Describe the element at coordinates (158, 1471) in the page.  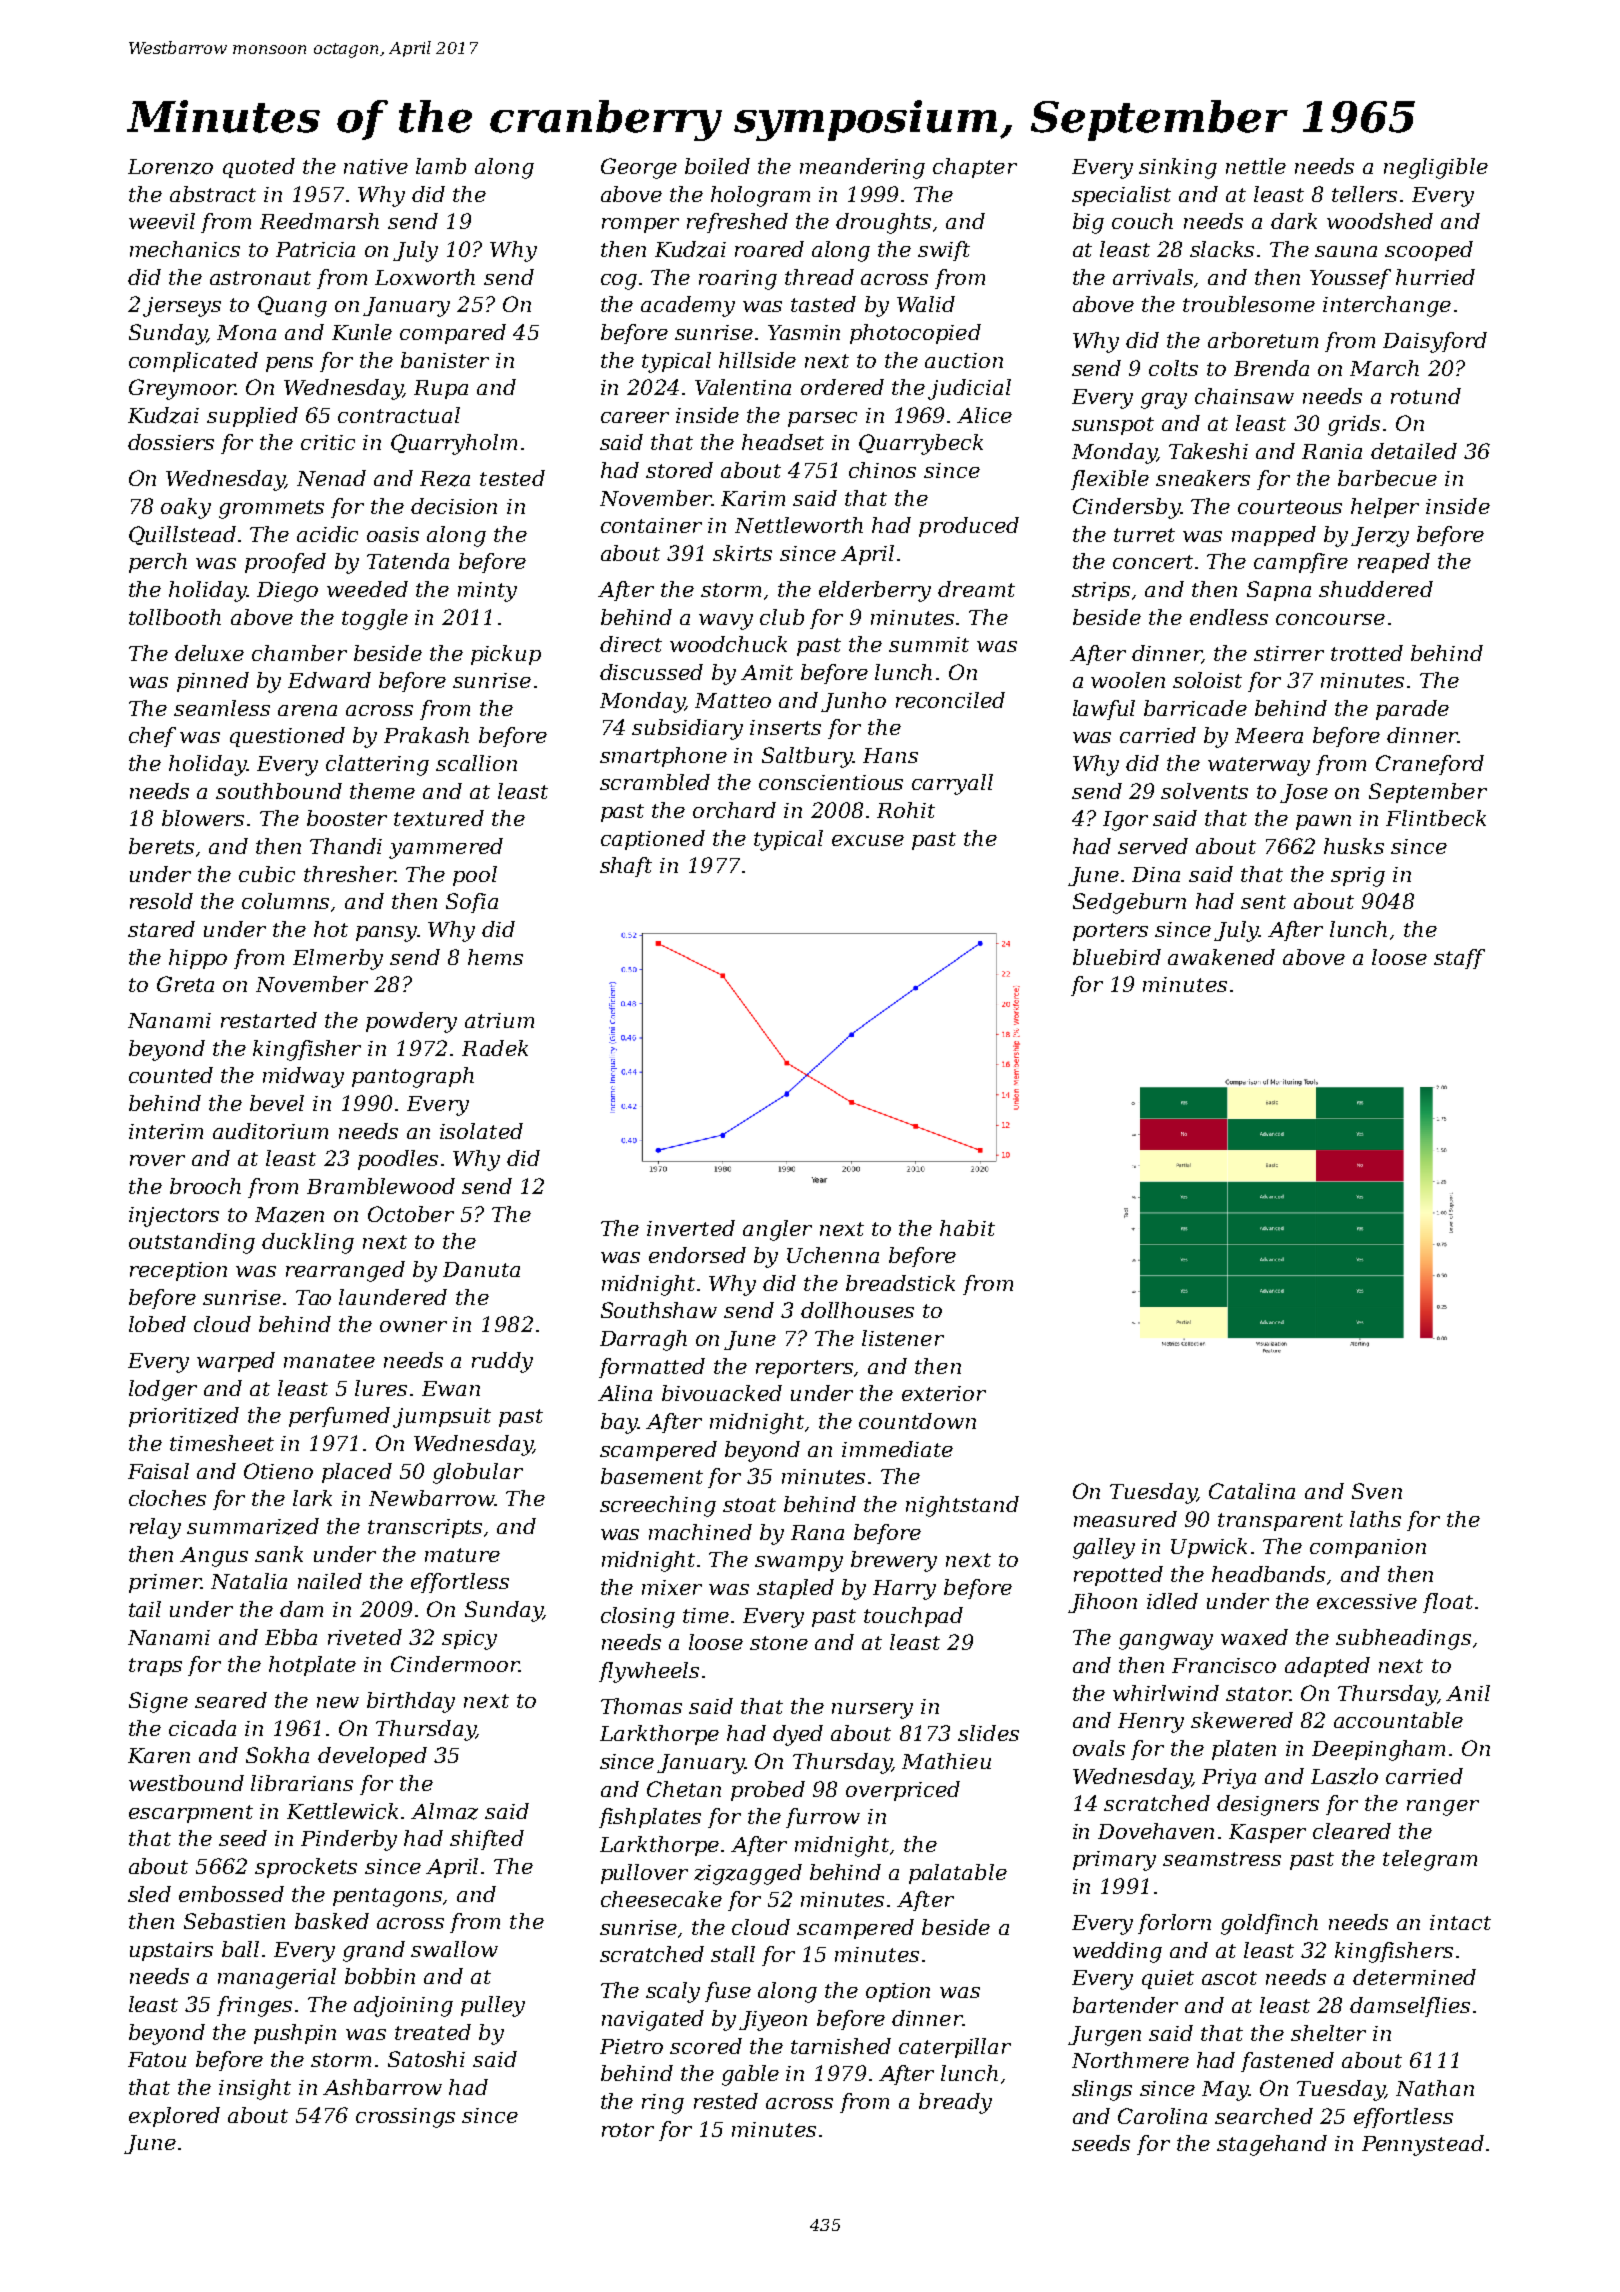
I see `Faisal` at that location.
